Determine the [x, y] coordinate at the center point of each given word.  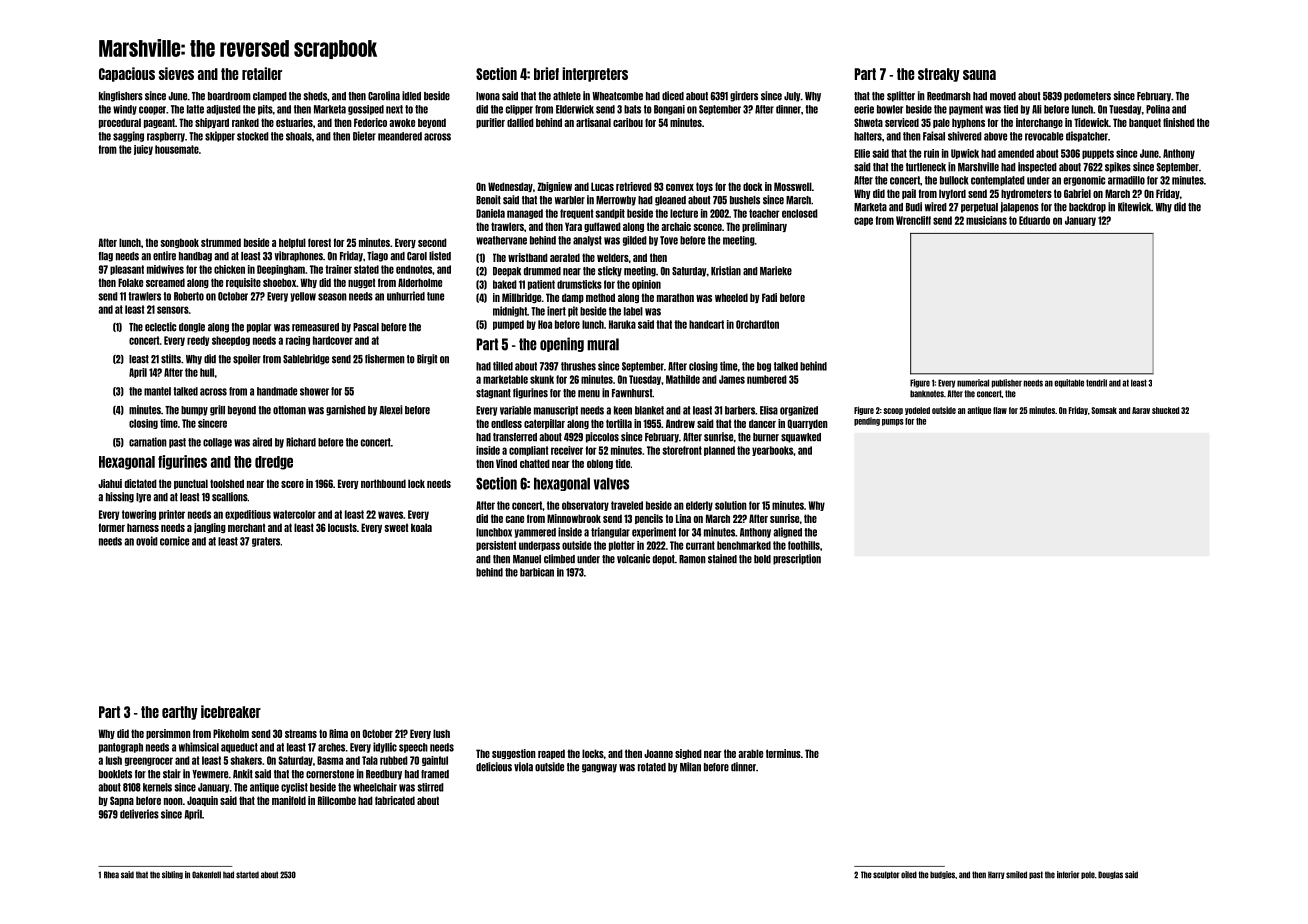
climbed [559, 559]
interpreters [595, 74]
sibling [172, 875]
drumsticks [579, 284]
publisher [1007, 383]
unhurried [406, 296]
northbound [383, 483]
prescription [797, 559]
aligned [787, 532]
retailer [262, 73]
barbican [537, 572]
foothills [804, 545]
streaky [939, 75]
